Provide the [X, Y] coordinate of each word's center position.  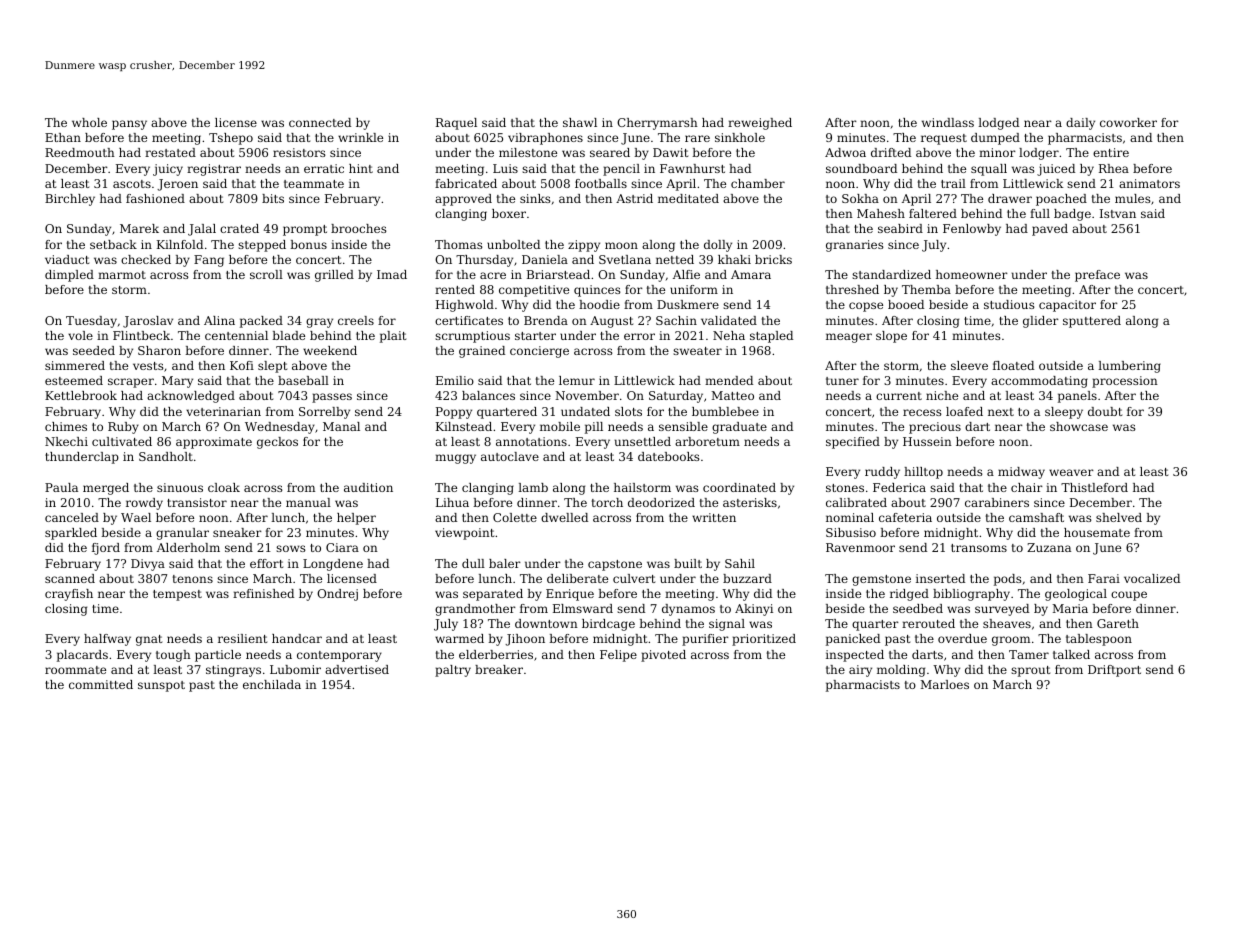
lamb [533, 487]
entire [1111, 152]
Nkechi [66, 441]
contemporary [339, 656]
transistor [197, 502]
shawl [580, 122]
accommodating [1039, 382]
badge [1072, 215]
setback [113, 244]
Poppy [454, 413]
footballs [601, 183]
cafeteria [905, 517]
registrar [214, 170]
